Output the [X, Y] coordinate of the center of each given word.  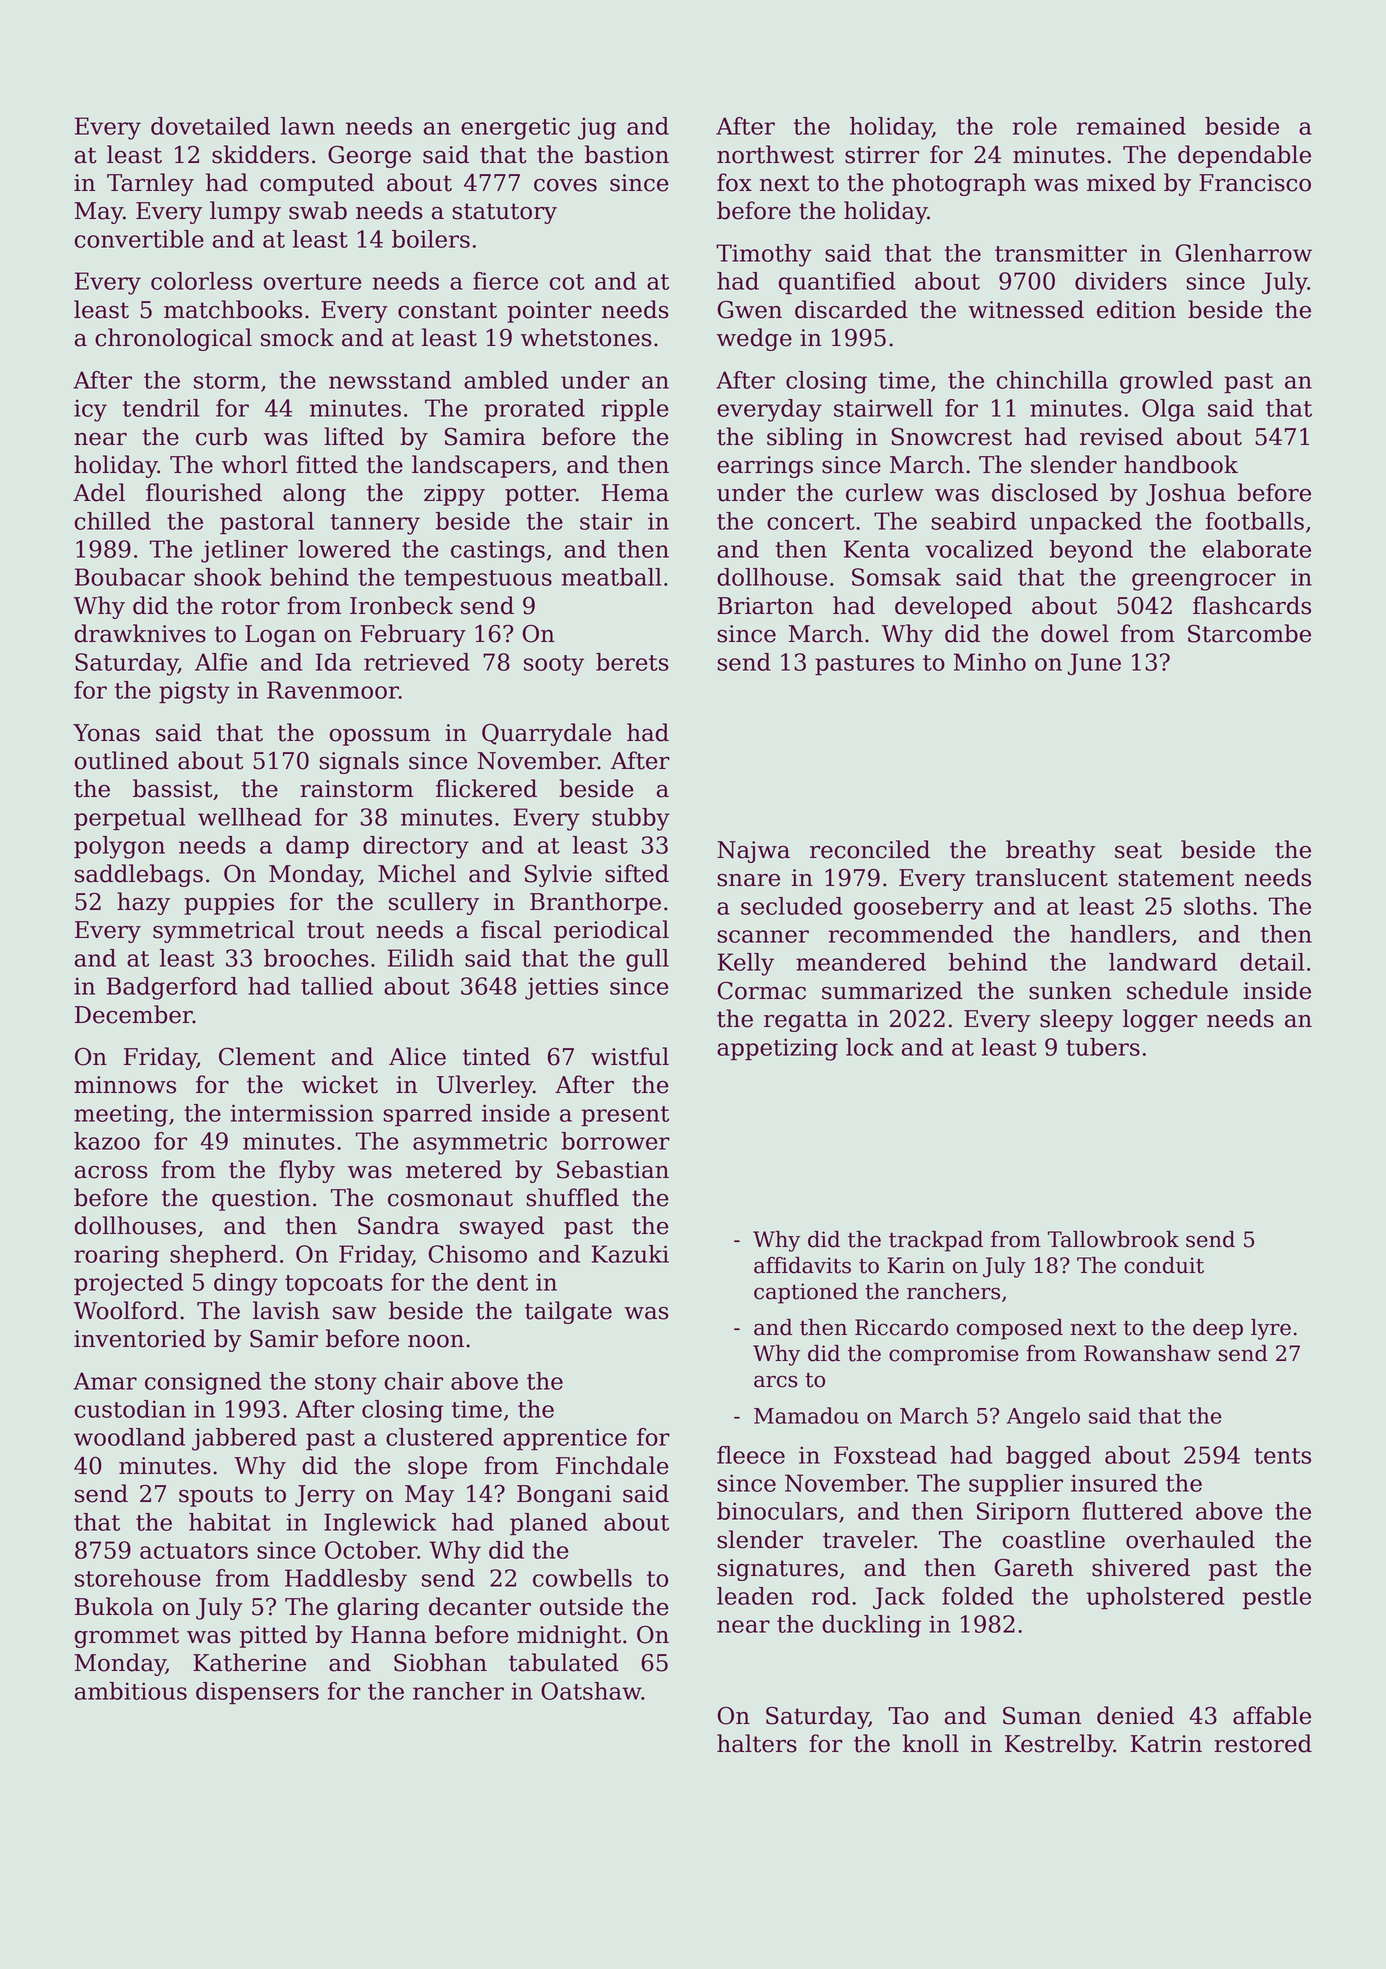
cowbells [582, 1578]
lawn [308, 126]
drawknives [140, 633]
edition [1136, 309]
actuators [194, 1551]
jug [597, 128]
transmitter [1061, 253]
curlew [885, 492]
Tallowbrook [1113, 1239]
